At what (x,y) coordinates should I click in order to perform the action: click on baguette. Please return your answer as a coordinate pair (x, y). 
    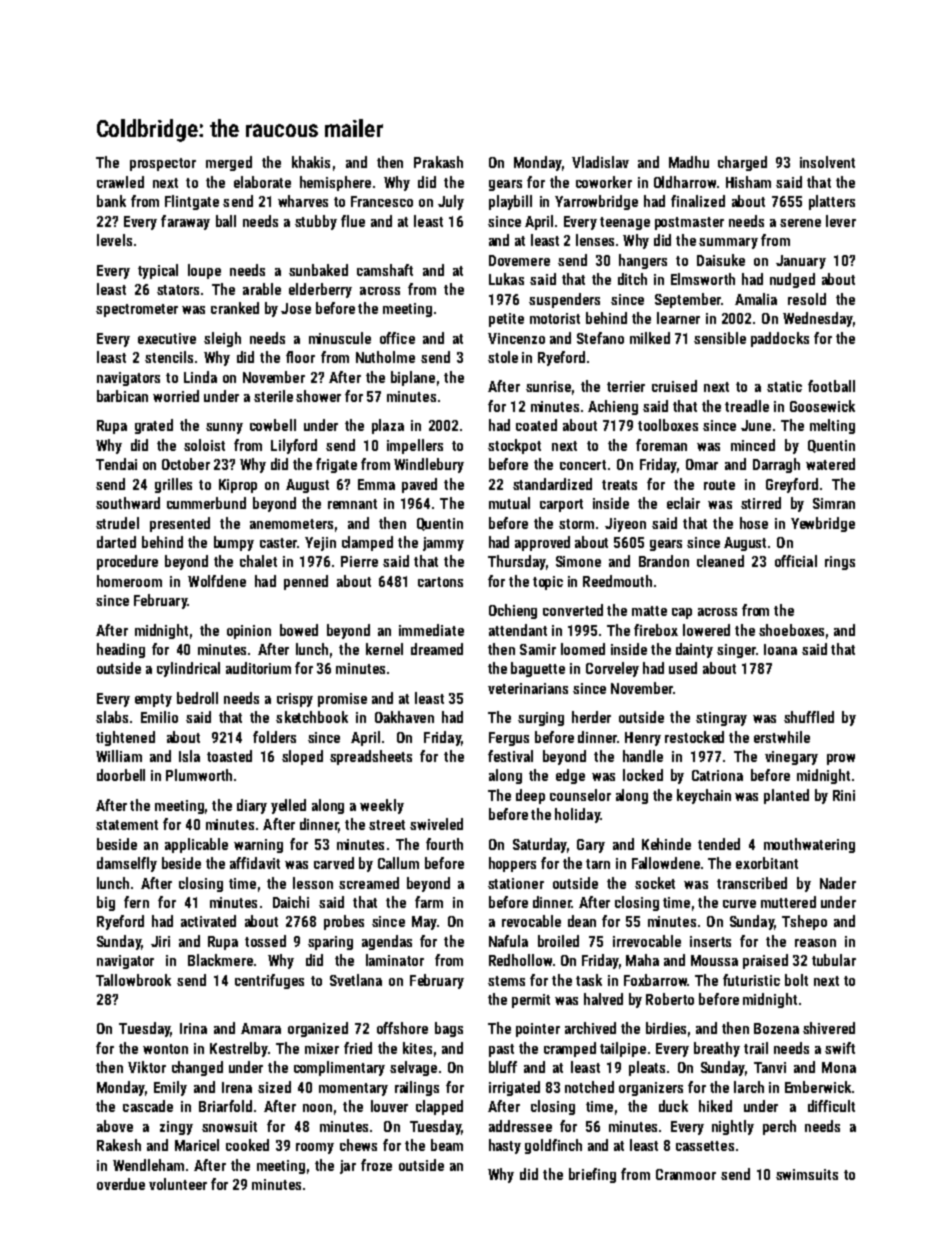
    Looking at the image, I should click on (538, 669).
